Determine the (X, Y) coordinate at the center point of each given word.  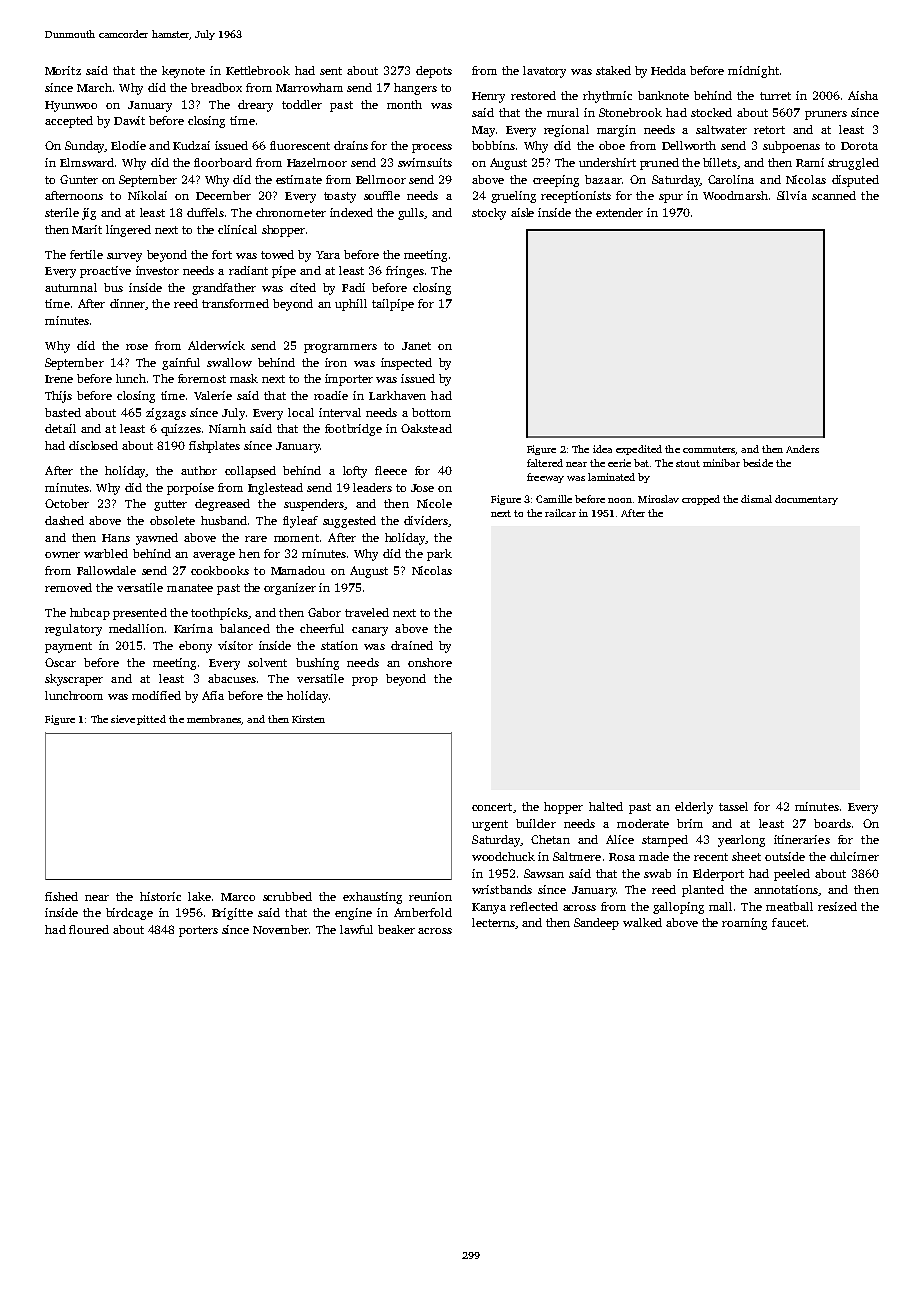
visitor (235, 645)
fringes (405, 272)
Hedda (668, 70)
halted (606, 806)
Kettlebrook (258, 70)
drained (412, 645)
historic (160, 896)
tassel (733, 806)
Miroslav (658, 499)
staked (613, 70)
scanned (834, 195)
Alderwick (216, 345)
